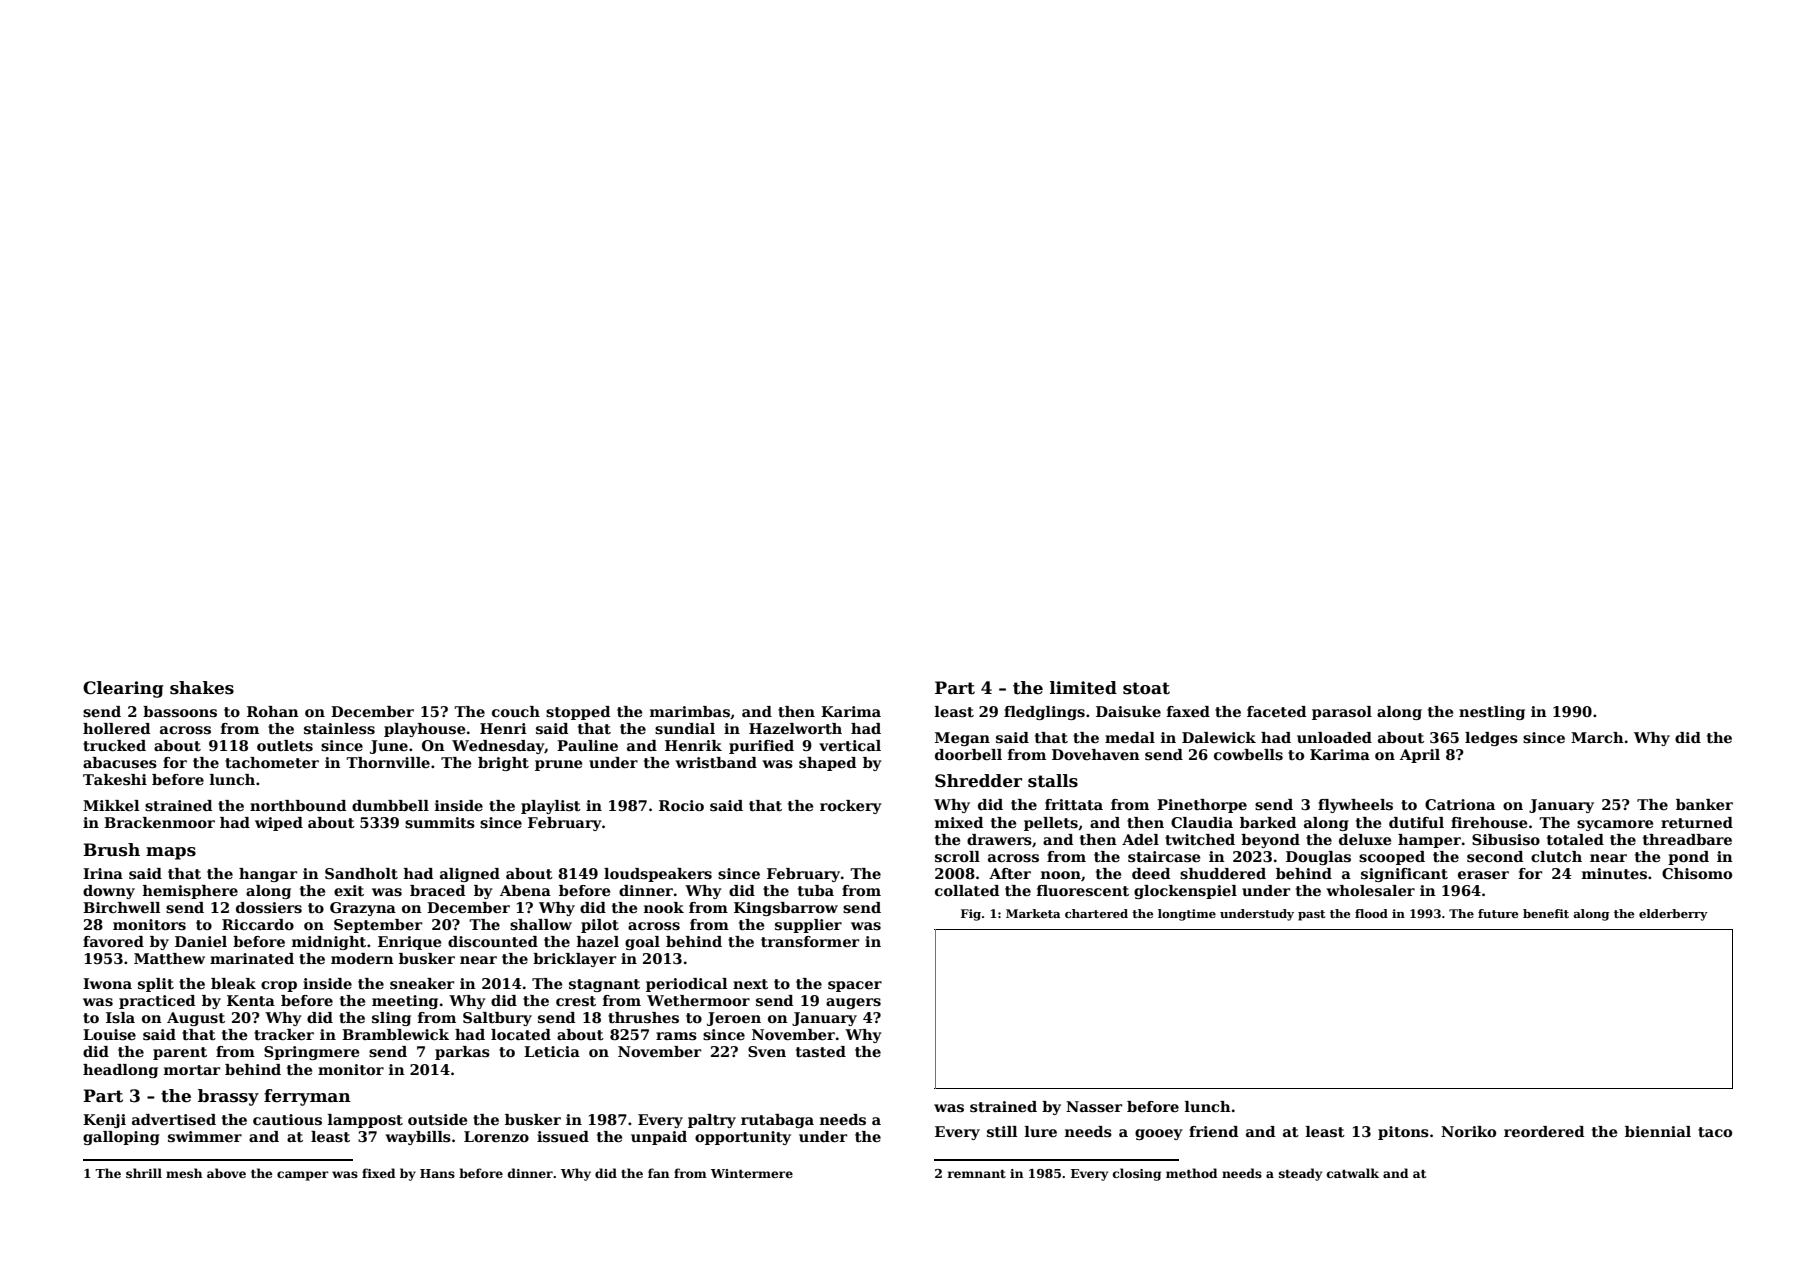 This page has width=1816, height=1284. What do you see at coordinates (365, 1121) in the page?
I see `lamppost` at bounding box center [365, 1121].
